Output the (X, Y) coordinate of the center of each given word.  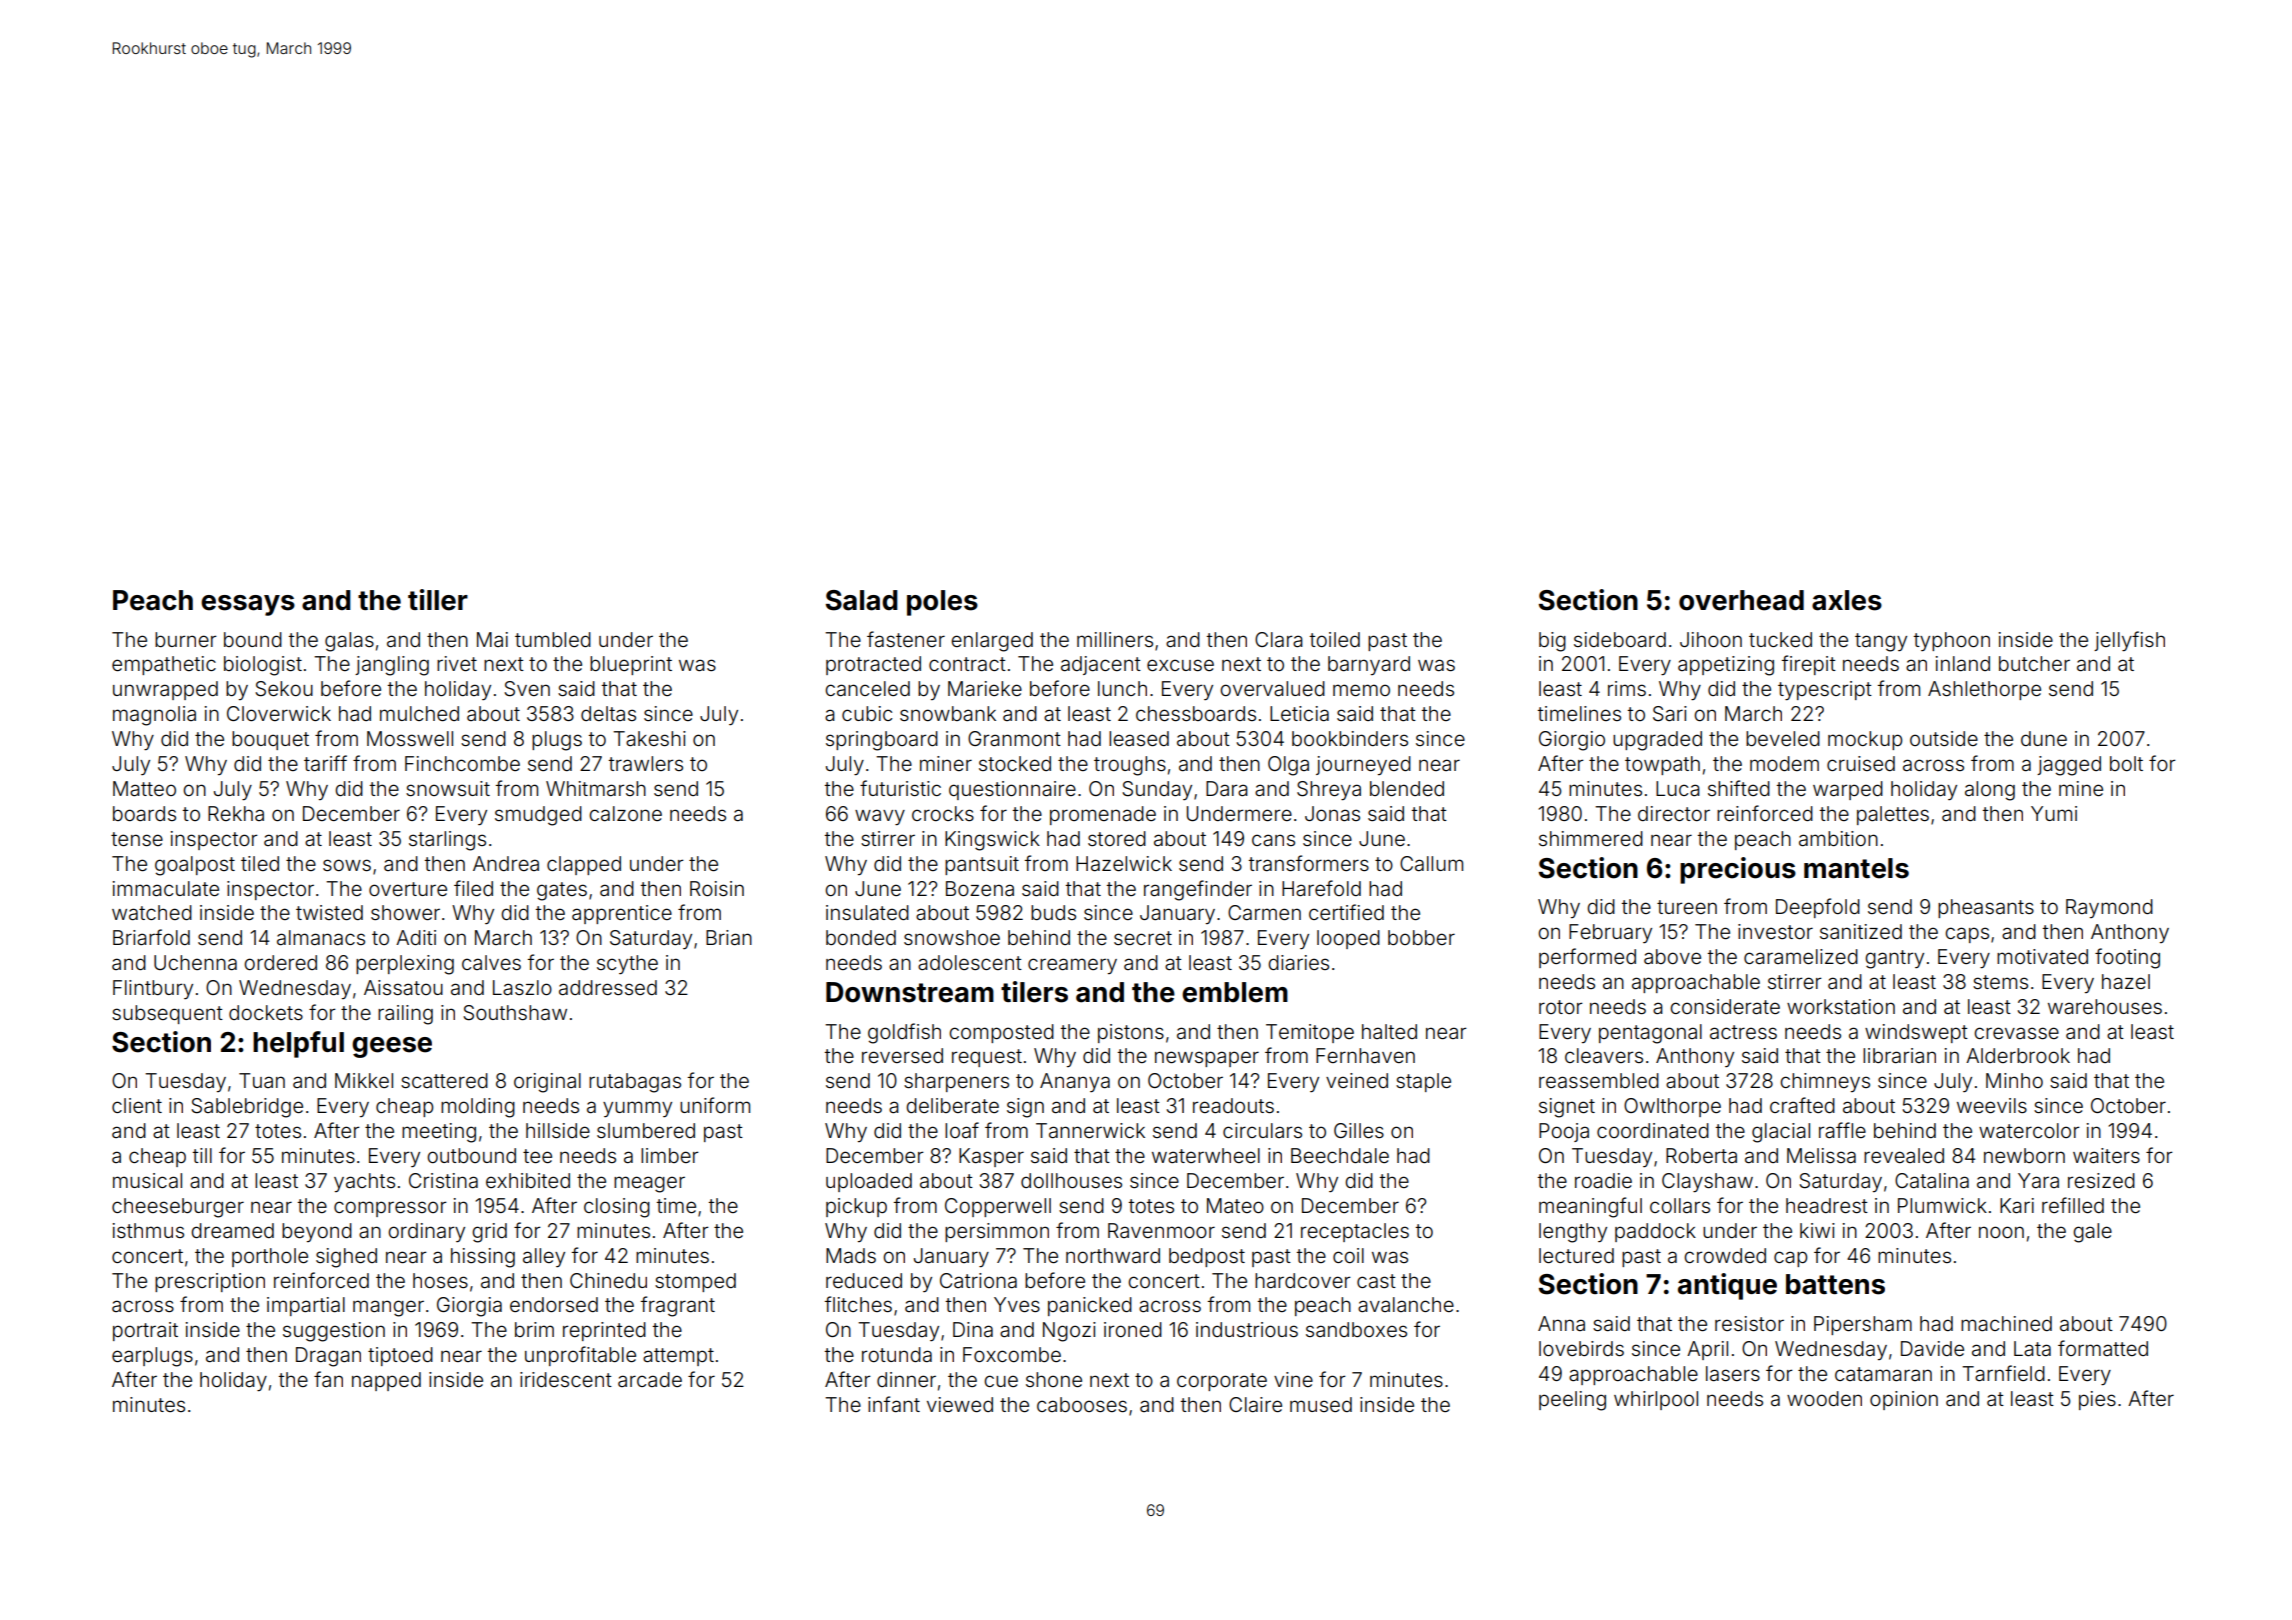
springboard (882, 741)
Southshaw (515, 1013)
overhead (1741, 600)
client (137, 1105)
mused (1321, 1404)
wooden (1824, 1398)
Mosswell (410, 738)
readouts (1233, 1105)
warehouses (2105, 1006)
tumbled (553, 639)
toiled (1334, 639)
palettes (1893, 815)
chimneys (1825, 1082)
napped (386, 1381)
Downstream (910, 992)
